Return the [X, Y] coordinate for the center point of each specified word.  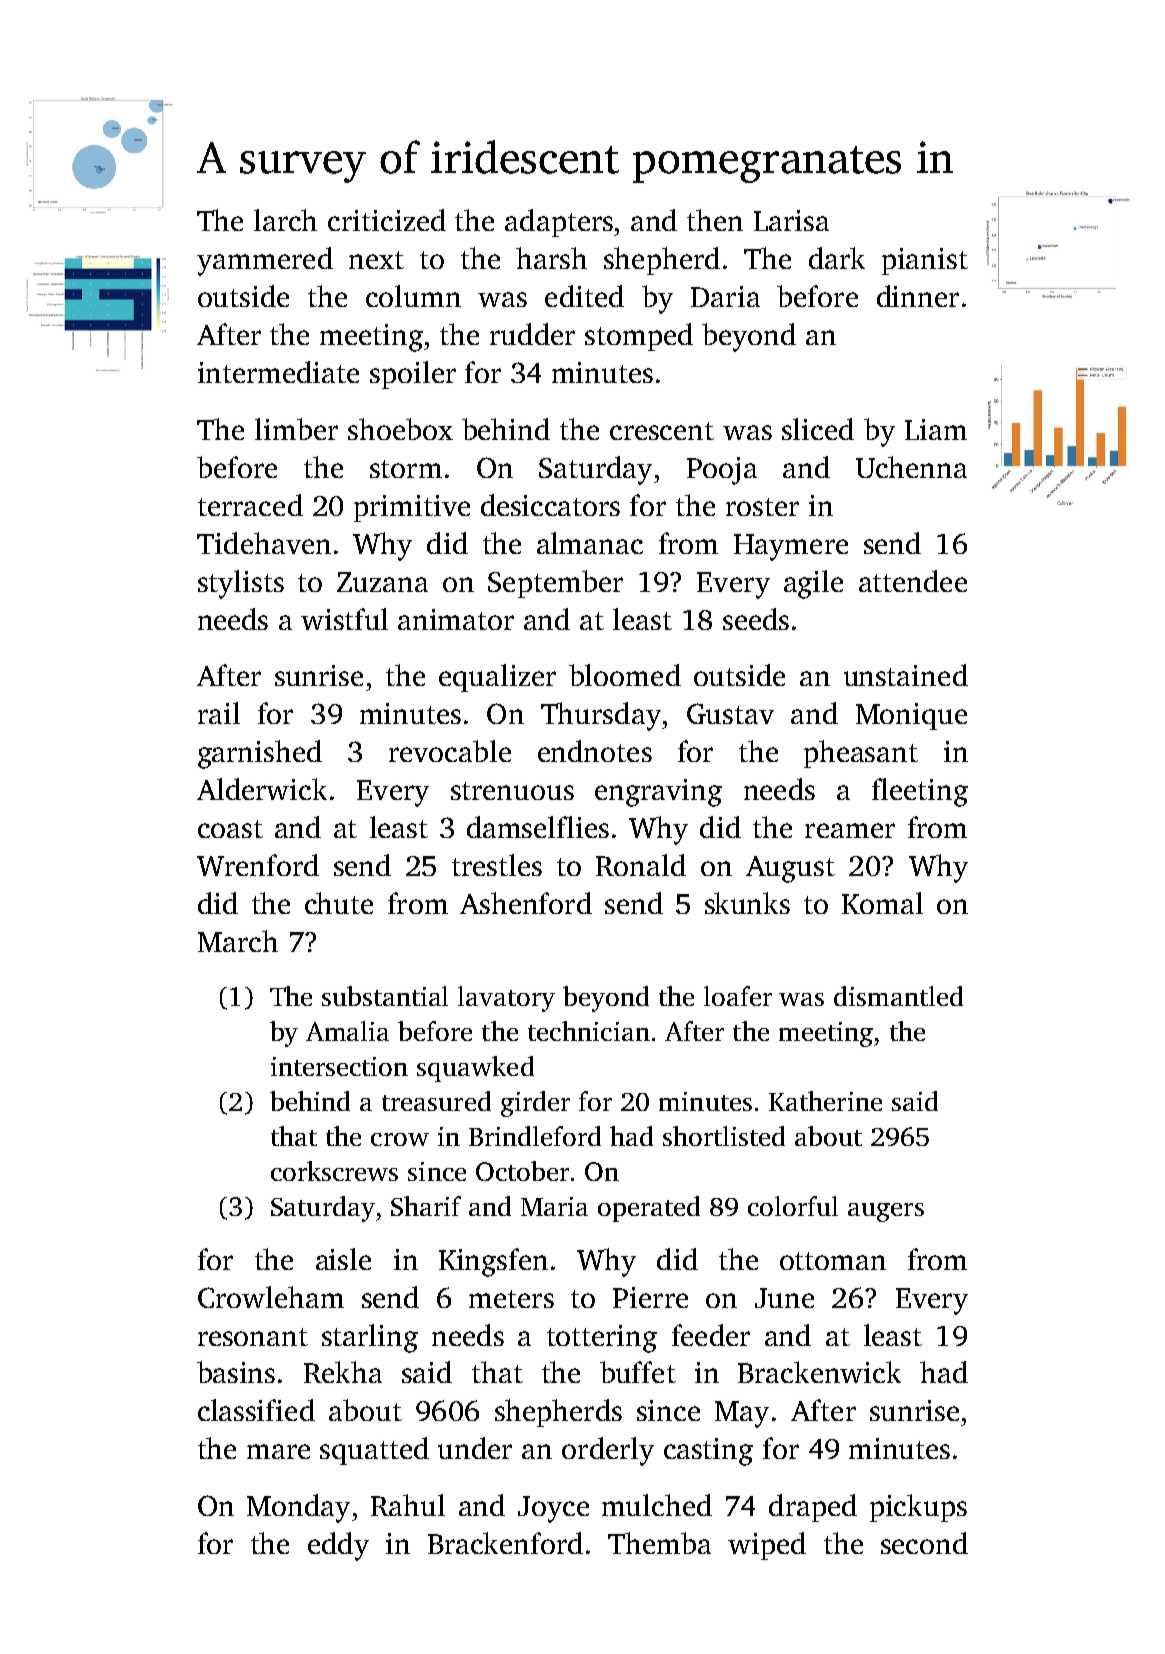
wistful [344, 619]
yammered [265, 261]
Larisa [791, 220]
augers [886, 1212]
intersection [339, 1066]
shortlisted [724, 1136]
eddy [338, 1546]
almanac [590, 543]
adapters [559, 223]
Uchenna [911, 467]
